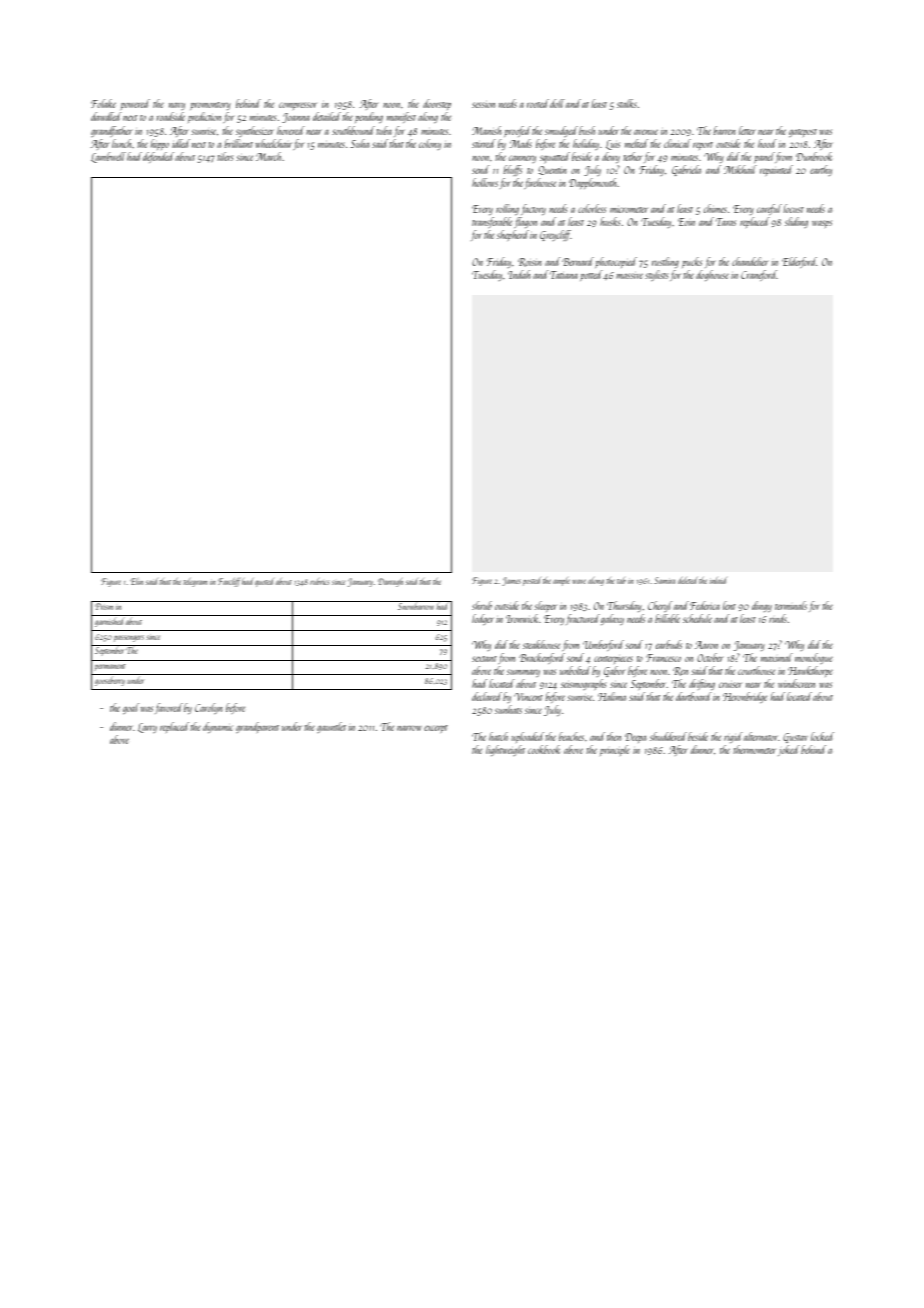 The width and height of the screenshot is (924, 1308). What do you see at coordinates (519, 274) in the screenshot?
I see `Indah` at bounding box center [519, 274].
